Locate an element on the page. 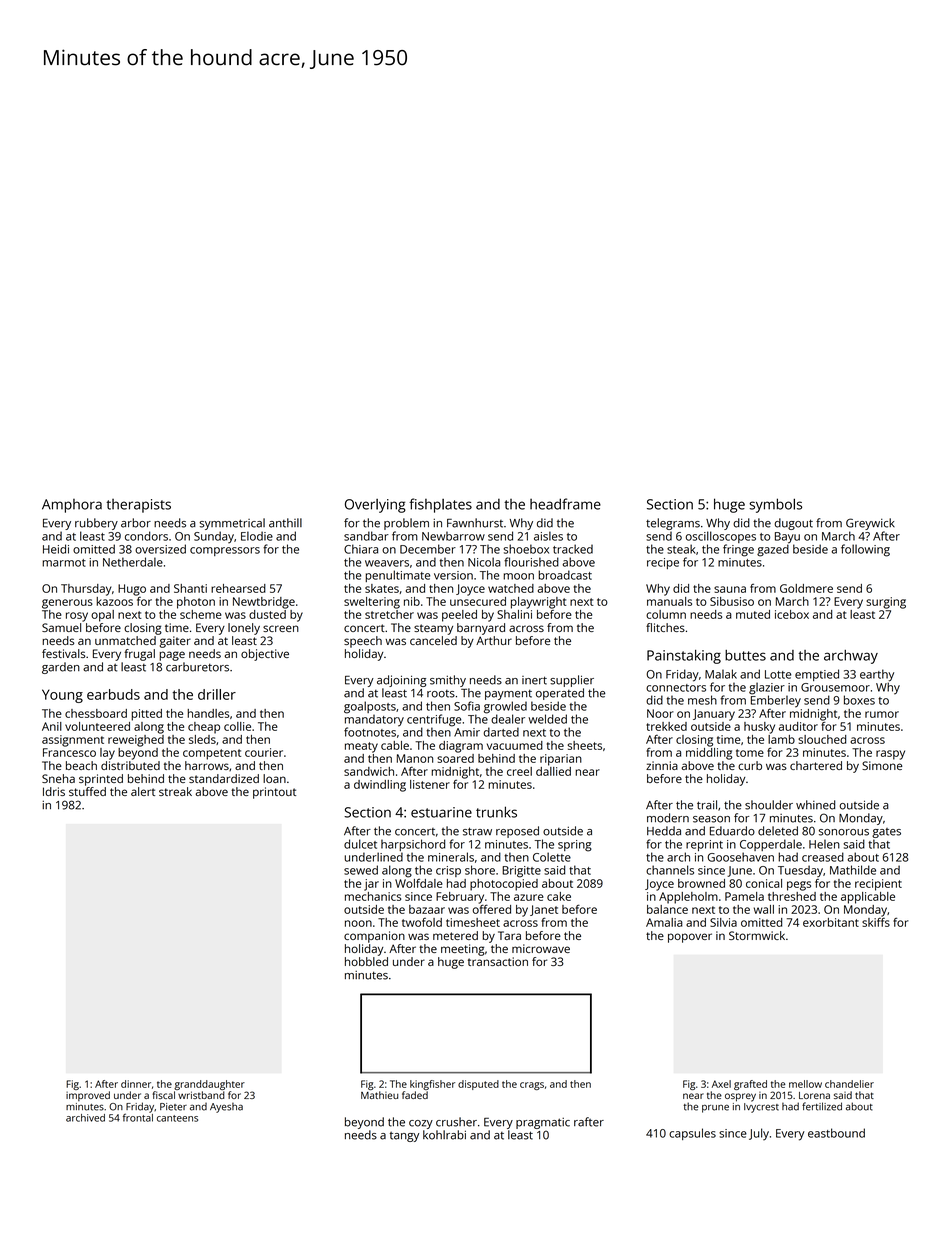 This image has width=952, height=1233. streak is located at coordinates (175, 791).
